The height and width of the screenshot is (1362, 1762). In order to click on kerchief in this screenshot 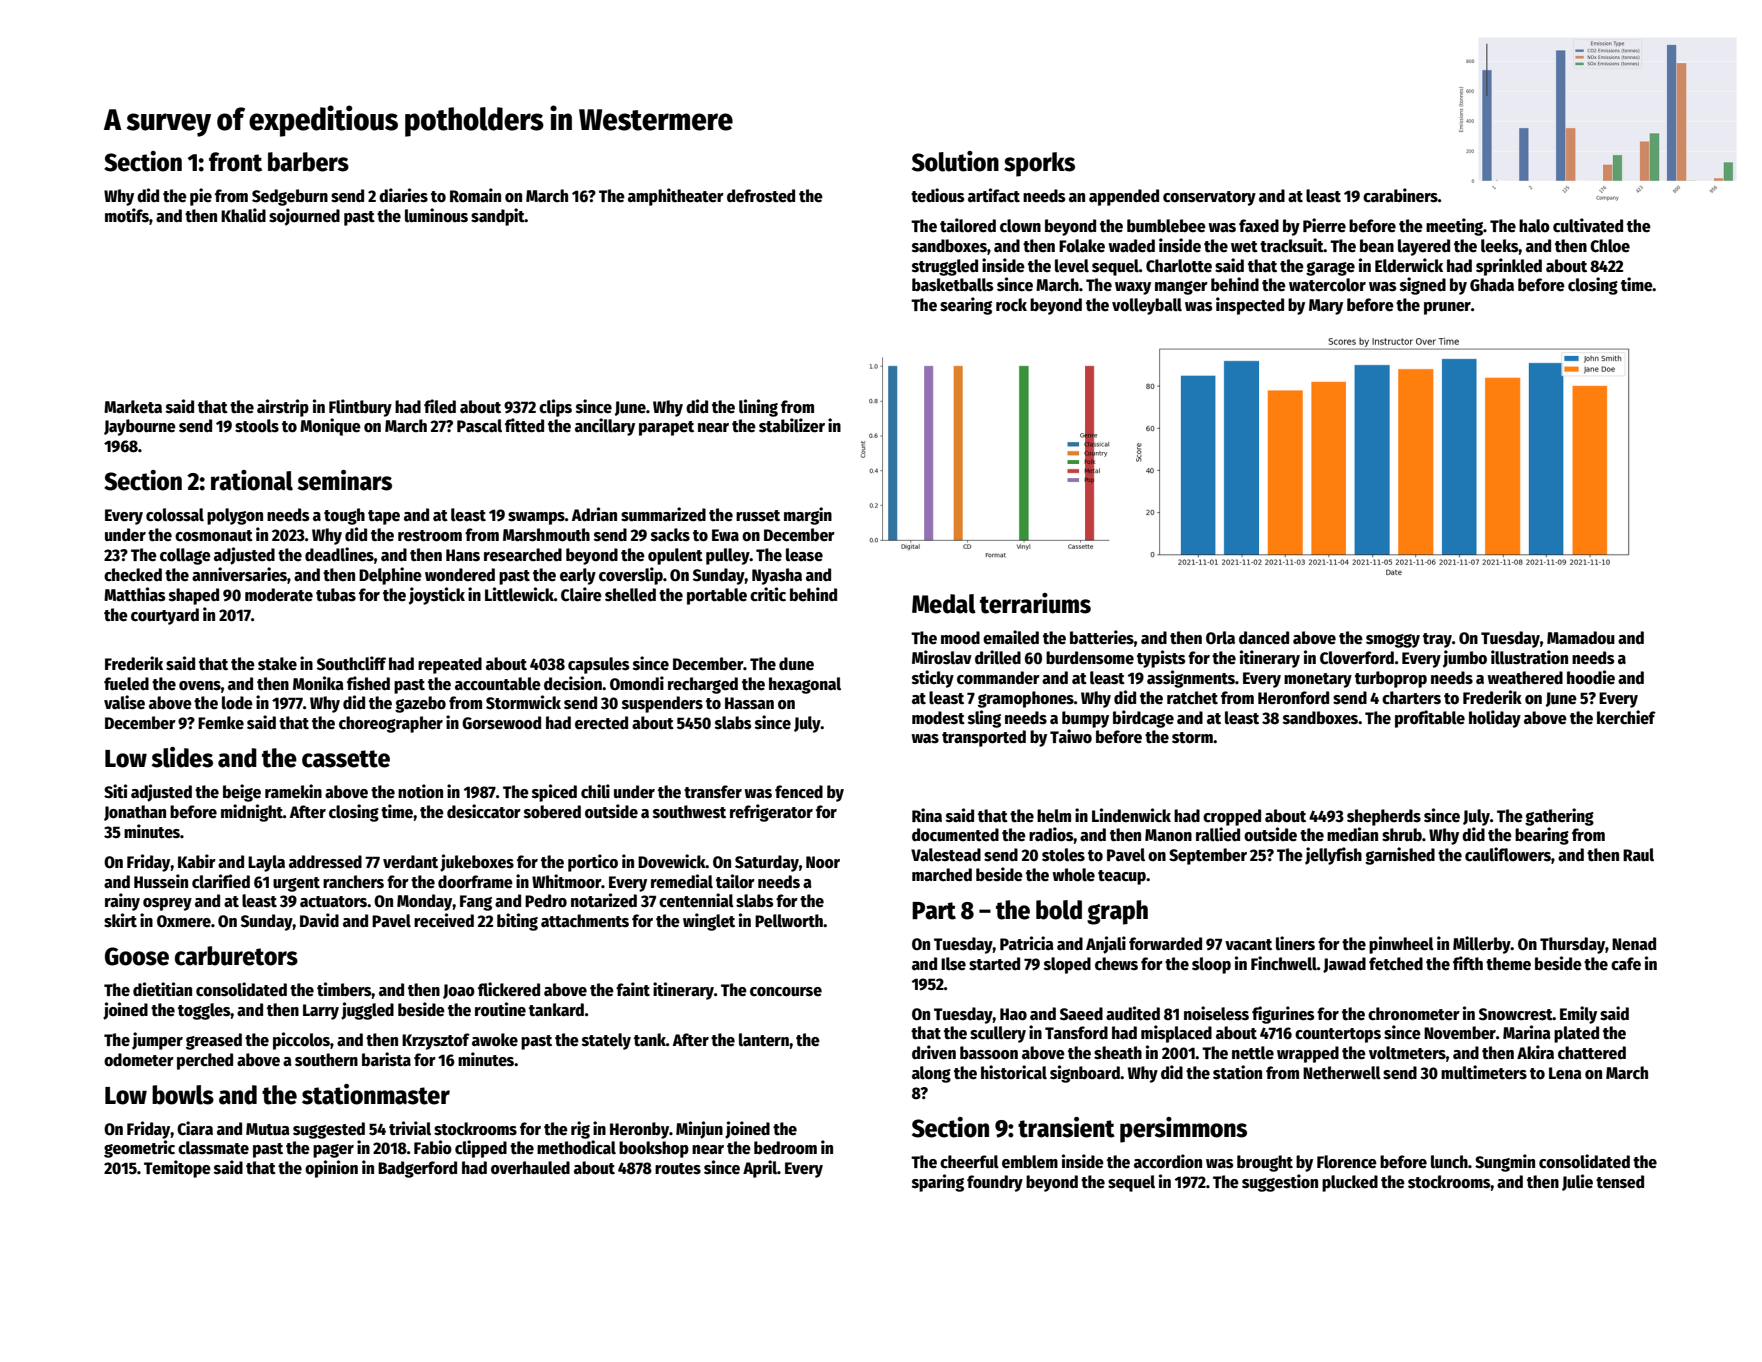, I will do `click(1626, 717)`.
